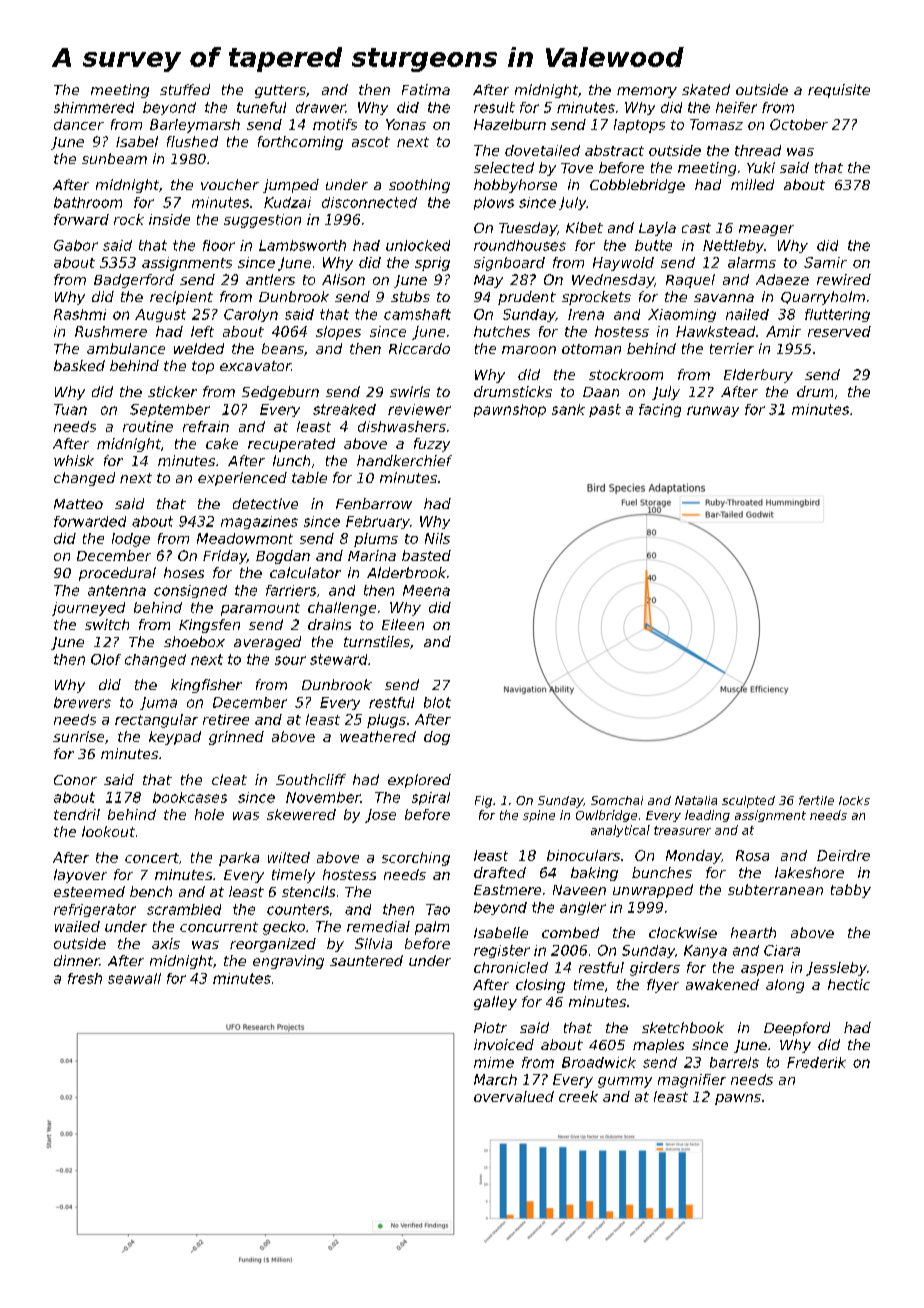 This screenshot has height=1308, width=924. Describe the element at coordinates (520, 245) in the screenshot. I see `roundhouses` at that location.
